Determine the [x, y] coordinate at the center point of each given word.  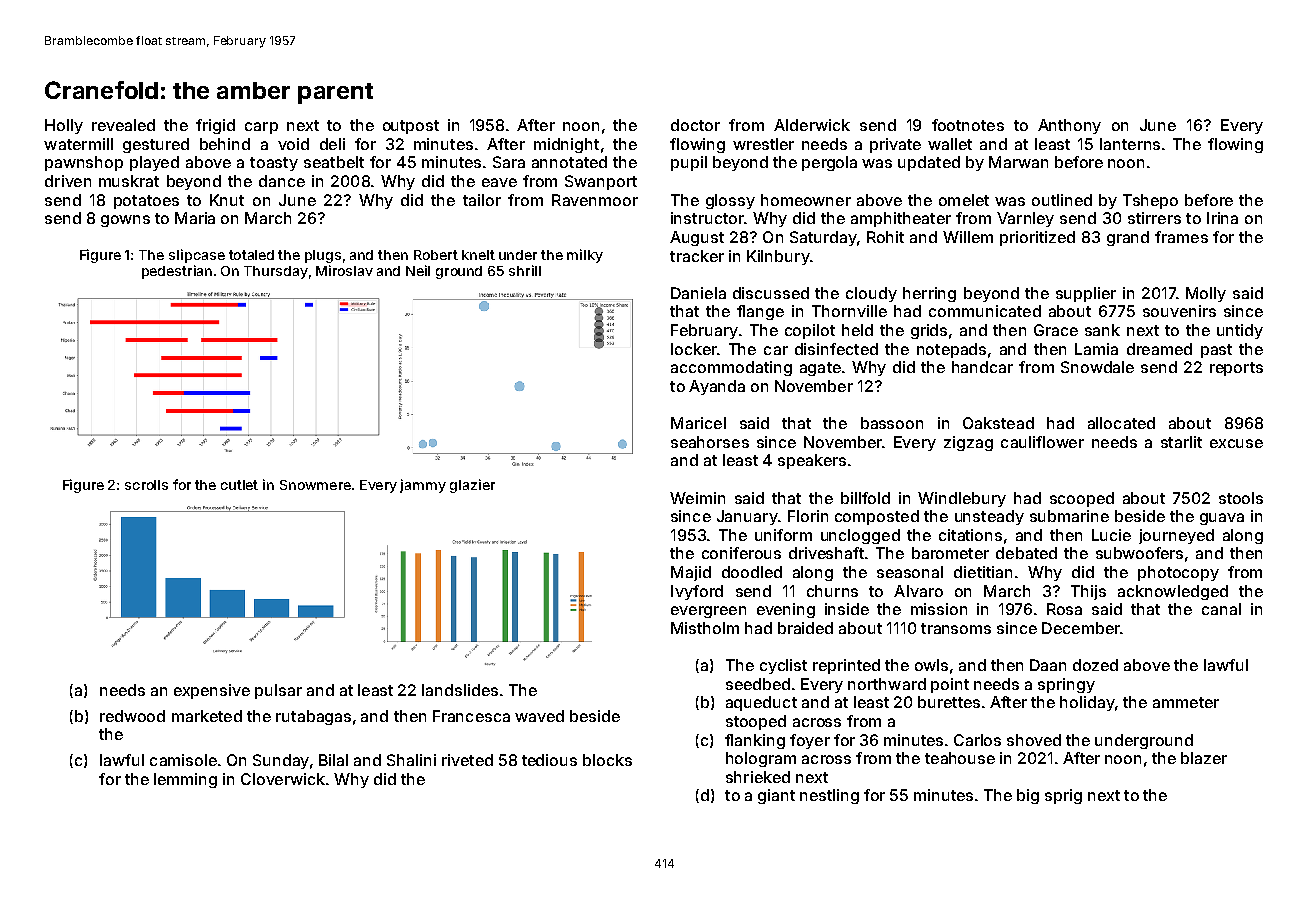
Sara [509, 162]
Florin [808, 516]
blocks [607, 760]
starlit [1181, 442]
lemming [185, 780]
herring [929, 294]
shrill [525, 270]
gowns [125, 221]
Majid [691, 573]
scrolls [146, 485]
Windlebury [962, 499]
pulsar [278, 691]
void [293, 144]
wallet [950, 144]
